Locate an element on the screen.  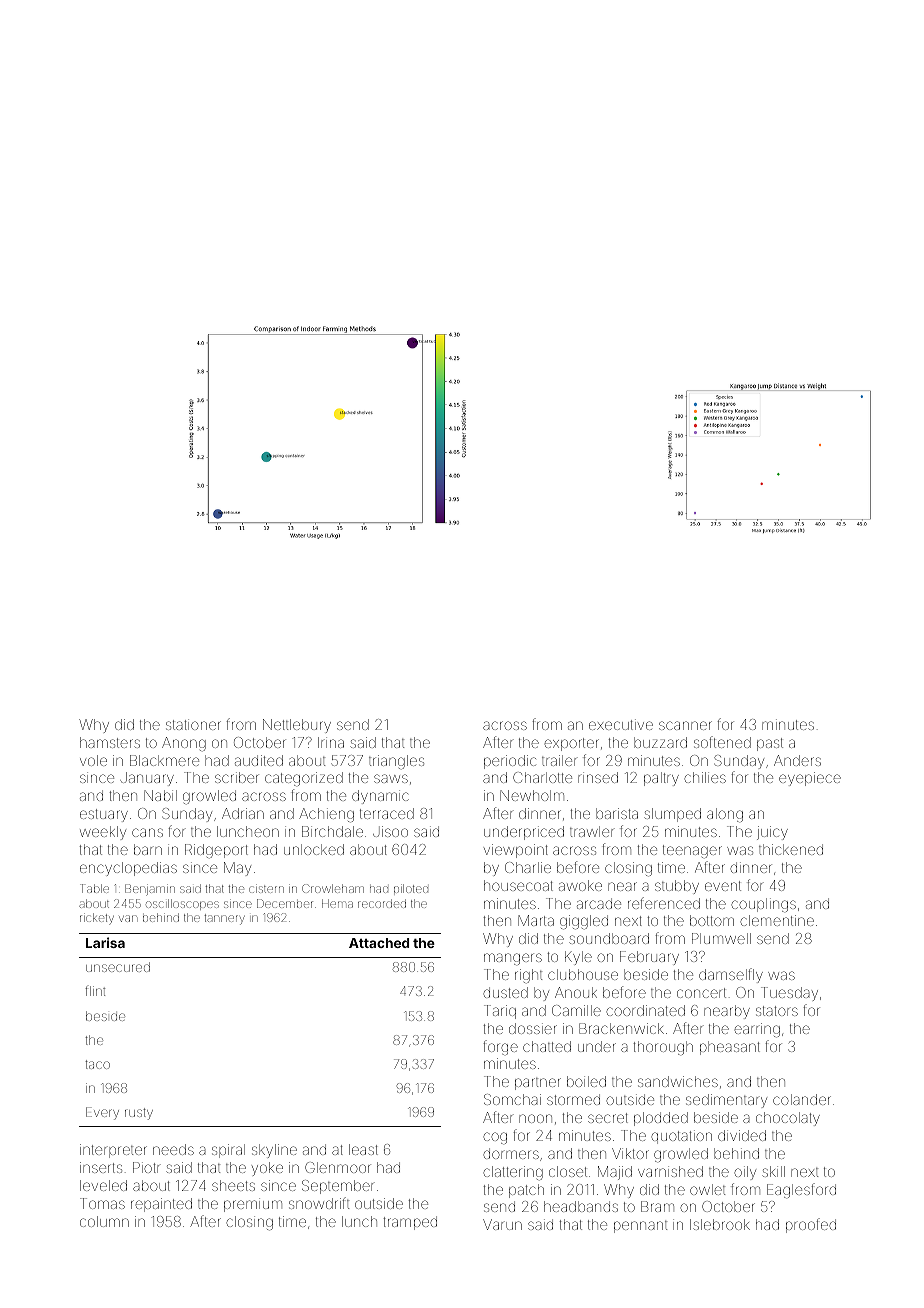
periodic is located at coordinates (510, 762).
